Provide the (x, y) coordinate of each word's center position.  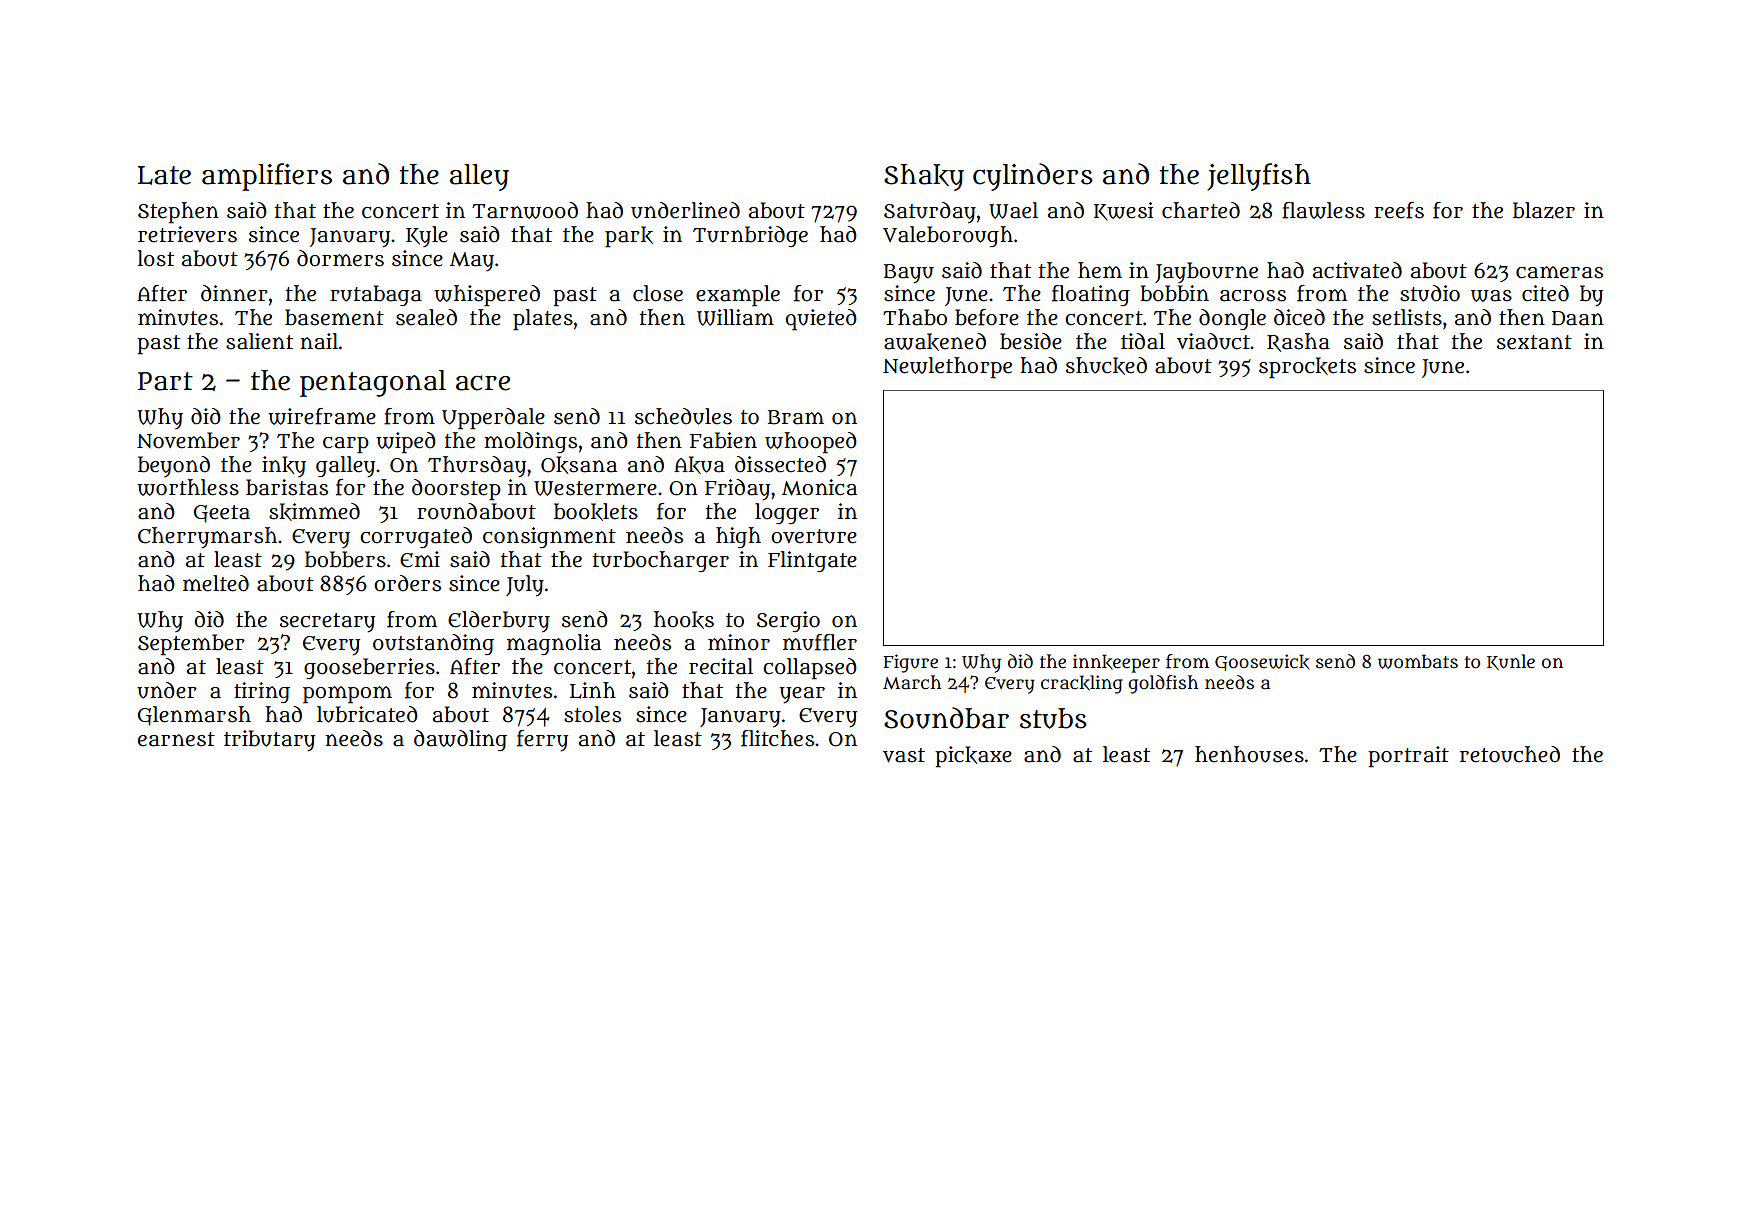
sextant (1534, 342)
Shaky (924, 177)
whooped (811, 443)
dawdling (460, 740)
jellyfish (1259, 177)
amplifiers (267, 177)
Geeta (222, 514)
